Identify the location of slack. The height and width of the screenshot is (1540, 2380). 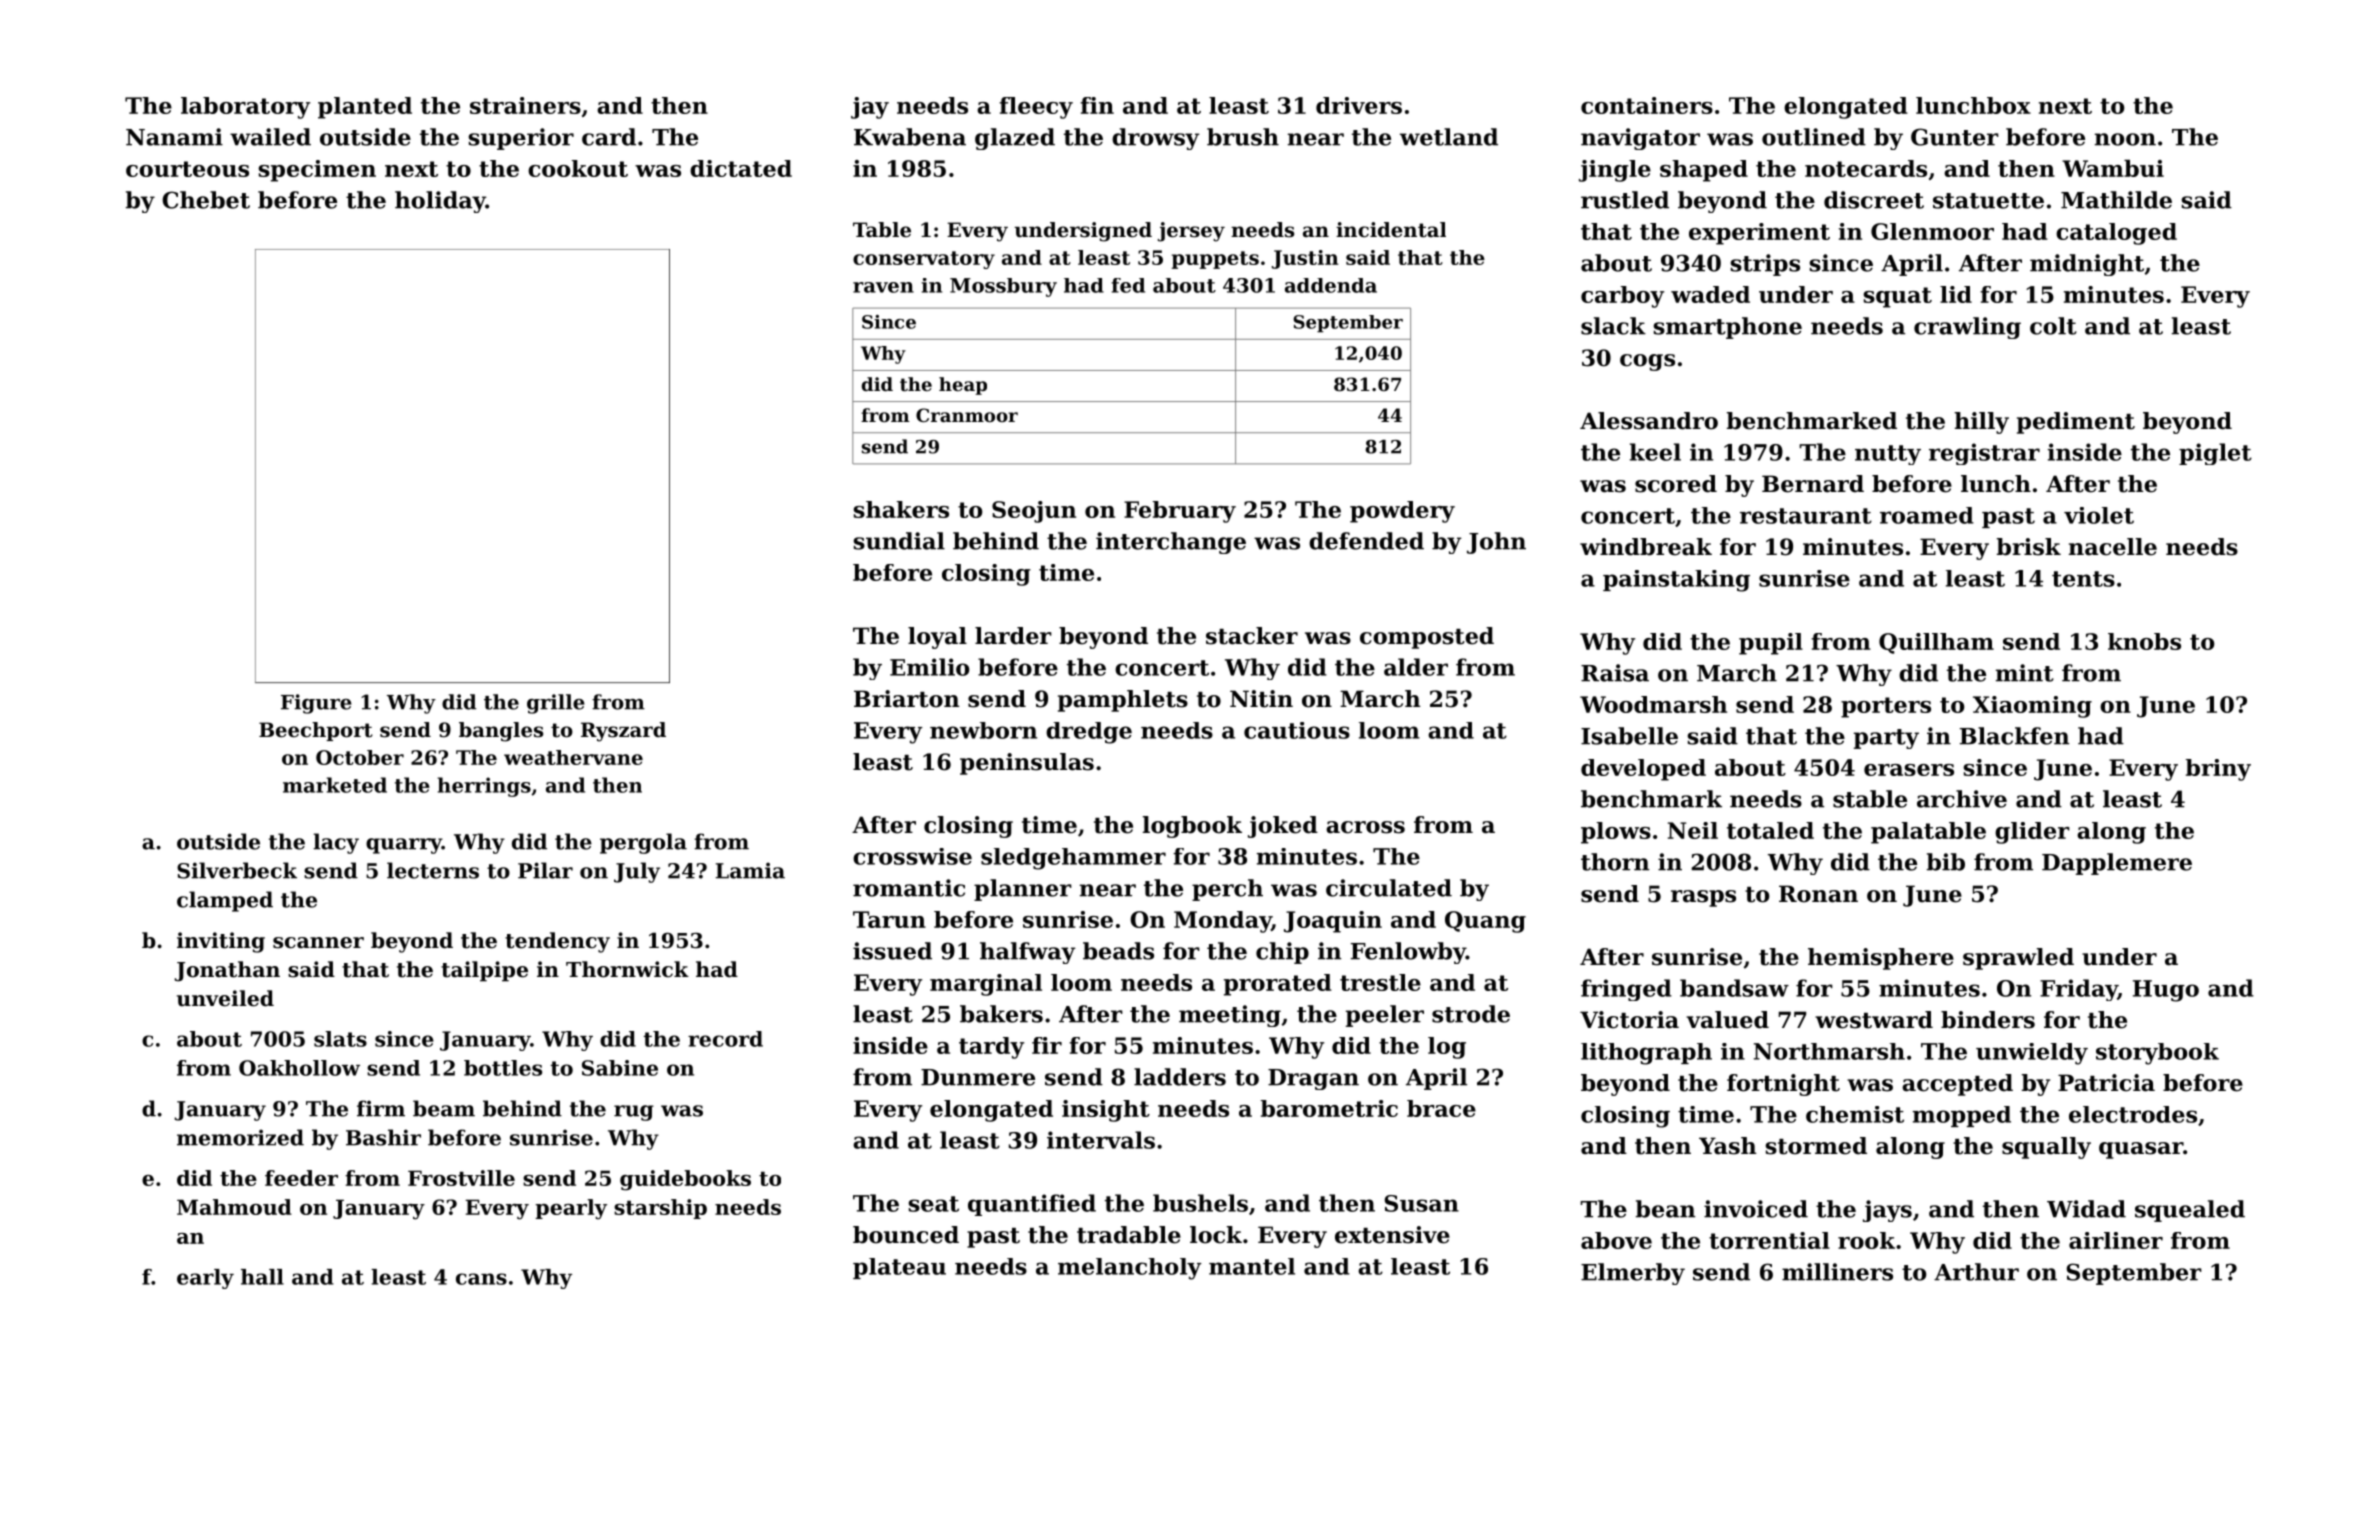
(1613, 326).
